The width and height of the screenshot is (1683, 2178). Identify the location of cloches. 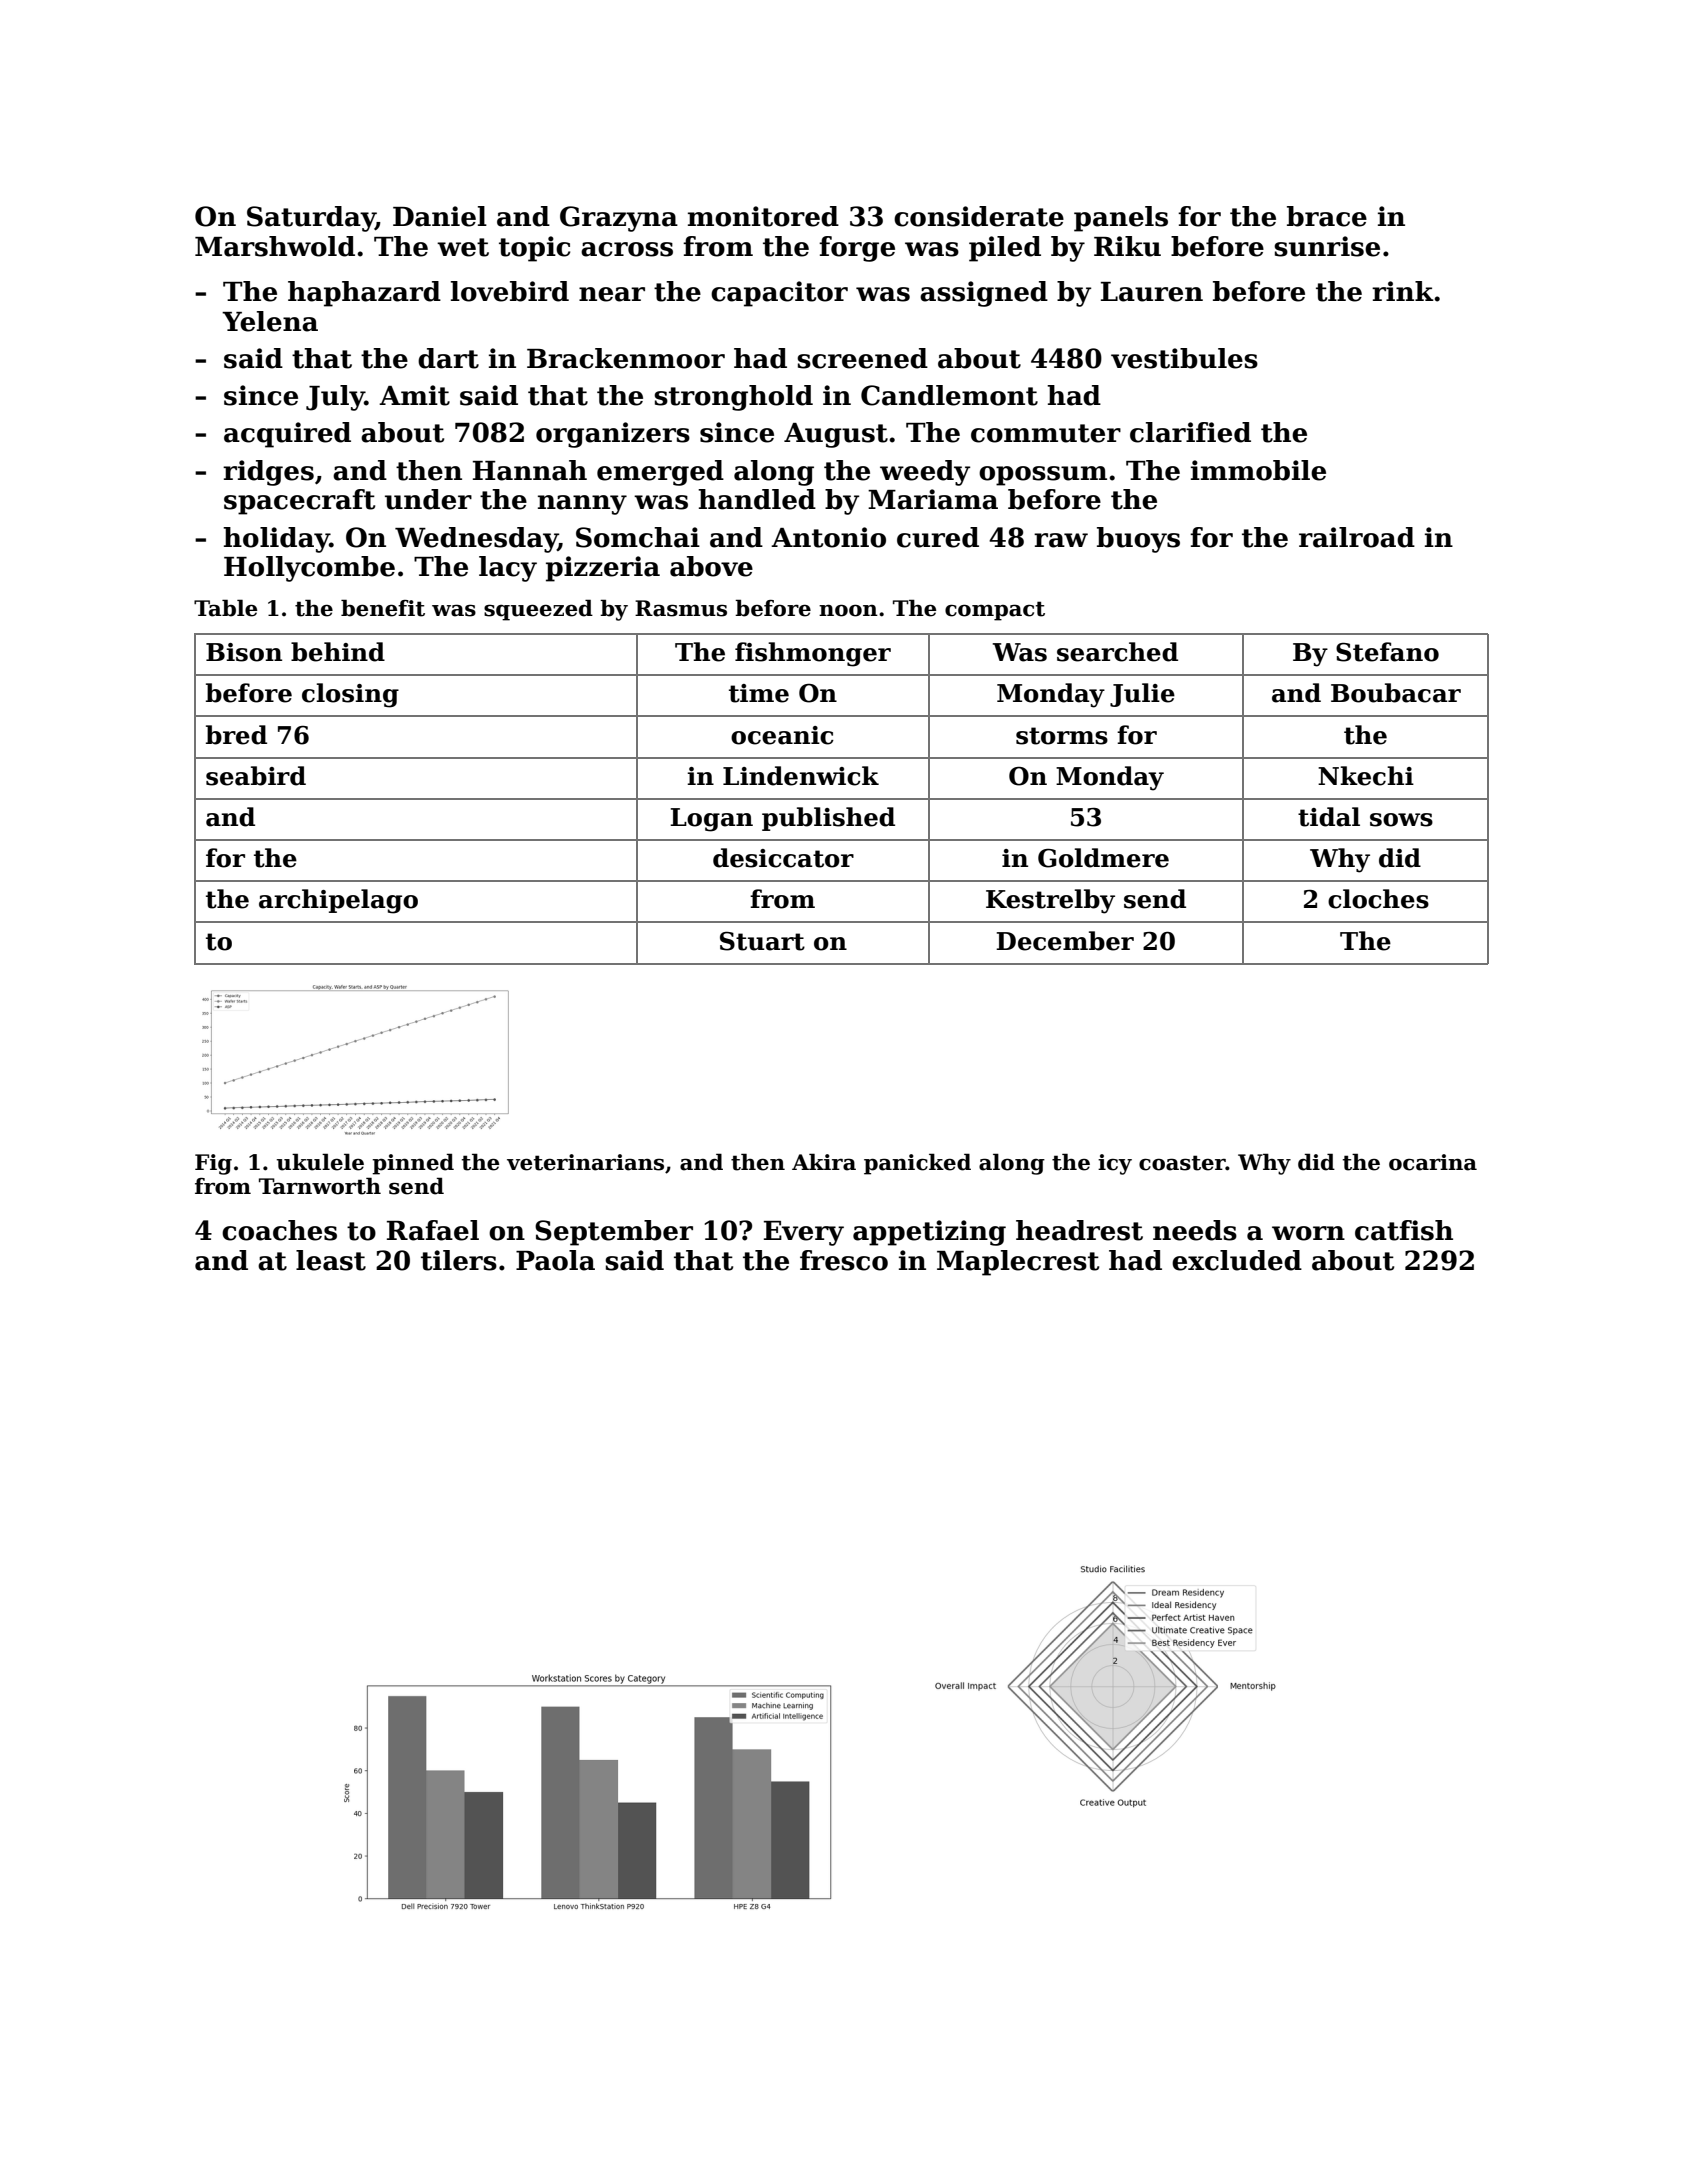
(1378, 899).
